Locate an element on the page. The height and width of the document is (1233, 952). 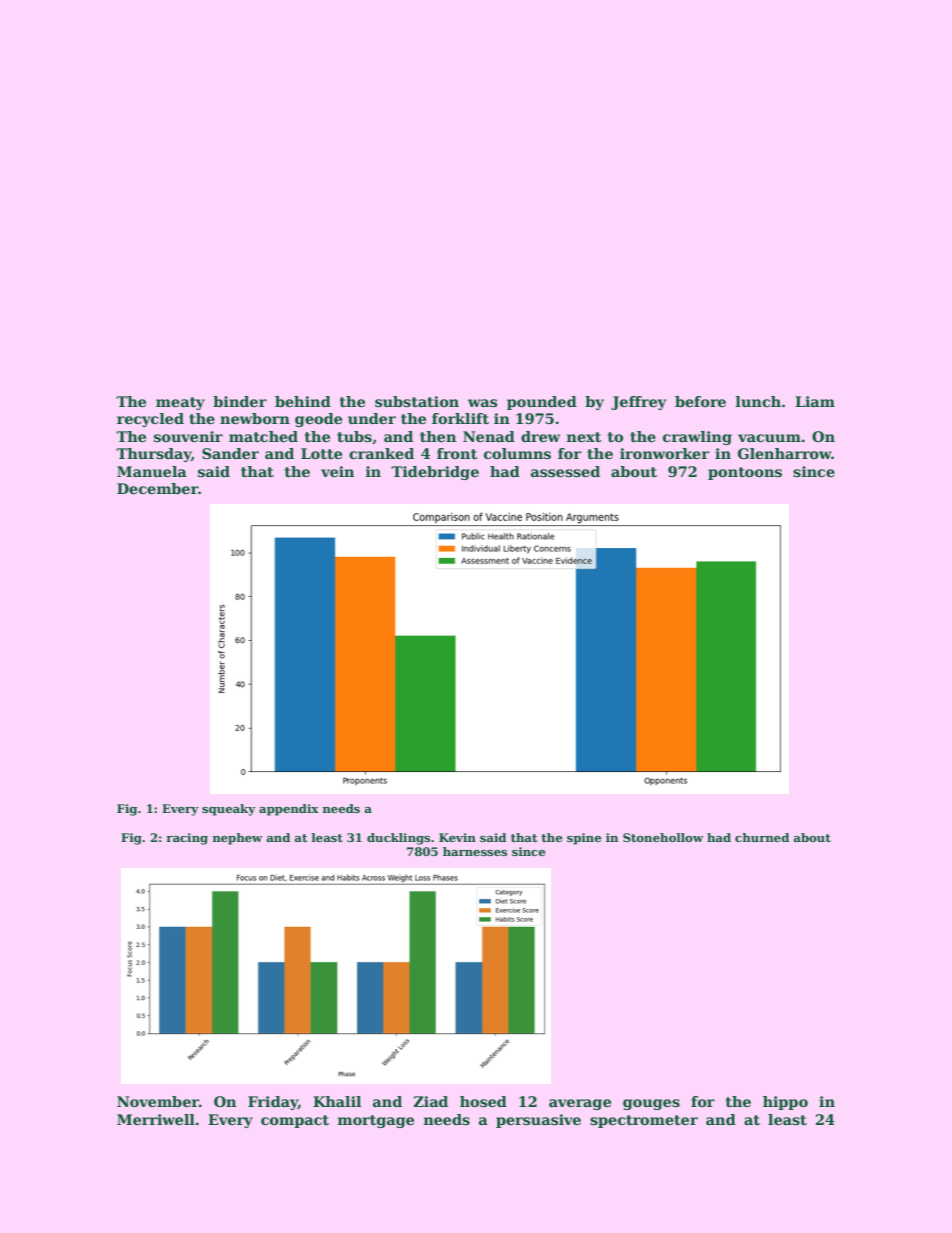
hippo is located at coordinates (785, 1103).
